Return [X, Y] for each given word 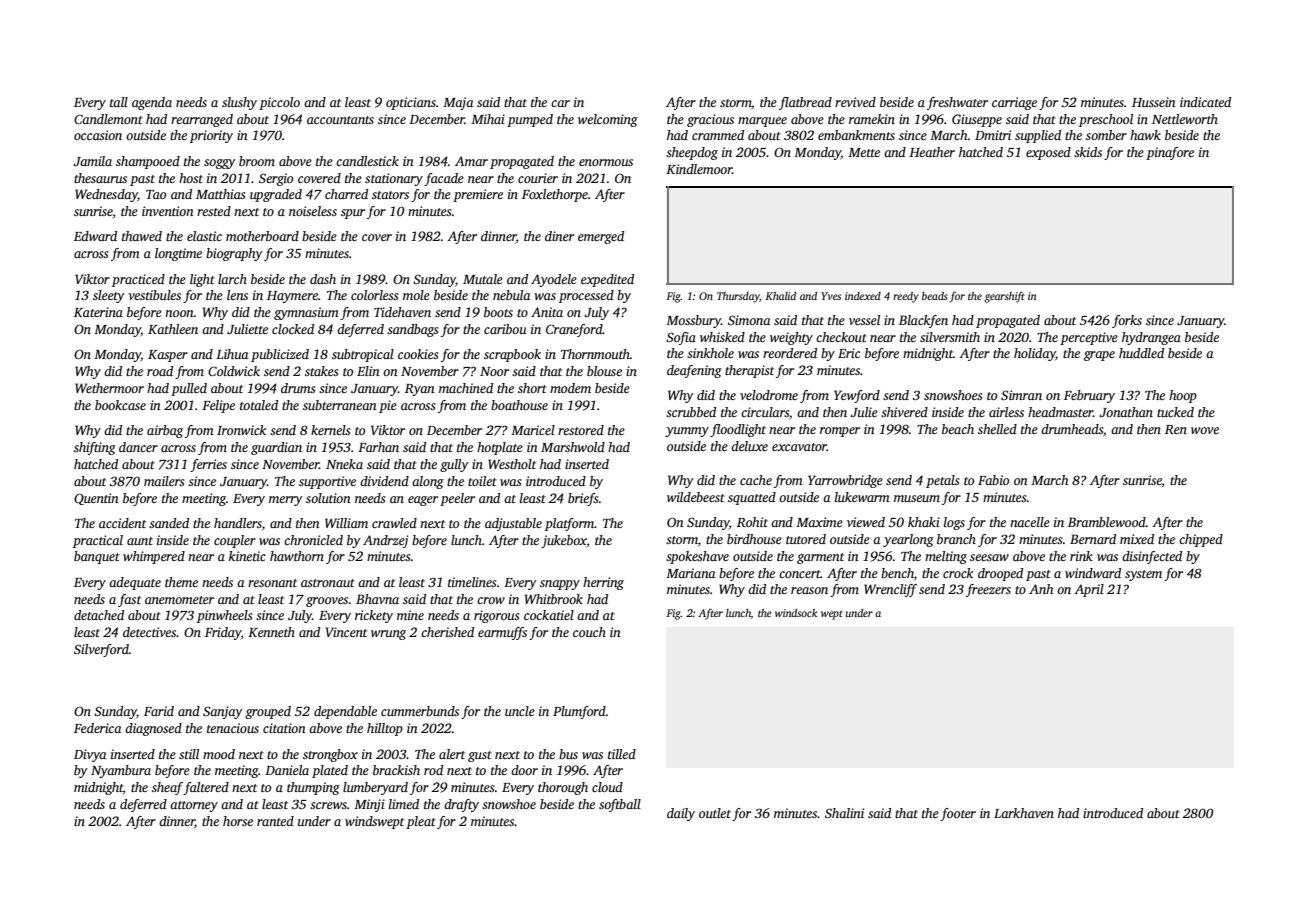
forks [1127, 321]
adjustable [513, 524]
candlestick [367, 161]
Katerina [98, 312]
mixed [1137, 539]
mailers [164, 481]
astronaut [328, 583]
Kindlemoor [699, 169]
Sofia [681, 338]
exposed [1048, 153]
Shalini [844, 813]
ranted [275, 821]
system [1143, 575]
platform [570, 524]
